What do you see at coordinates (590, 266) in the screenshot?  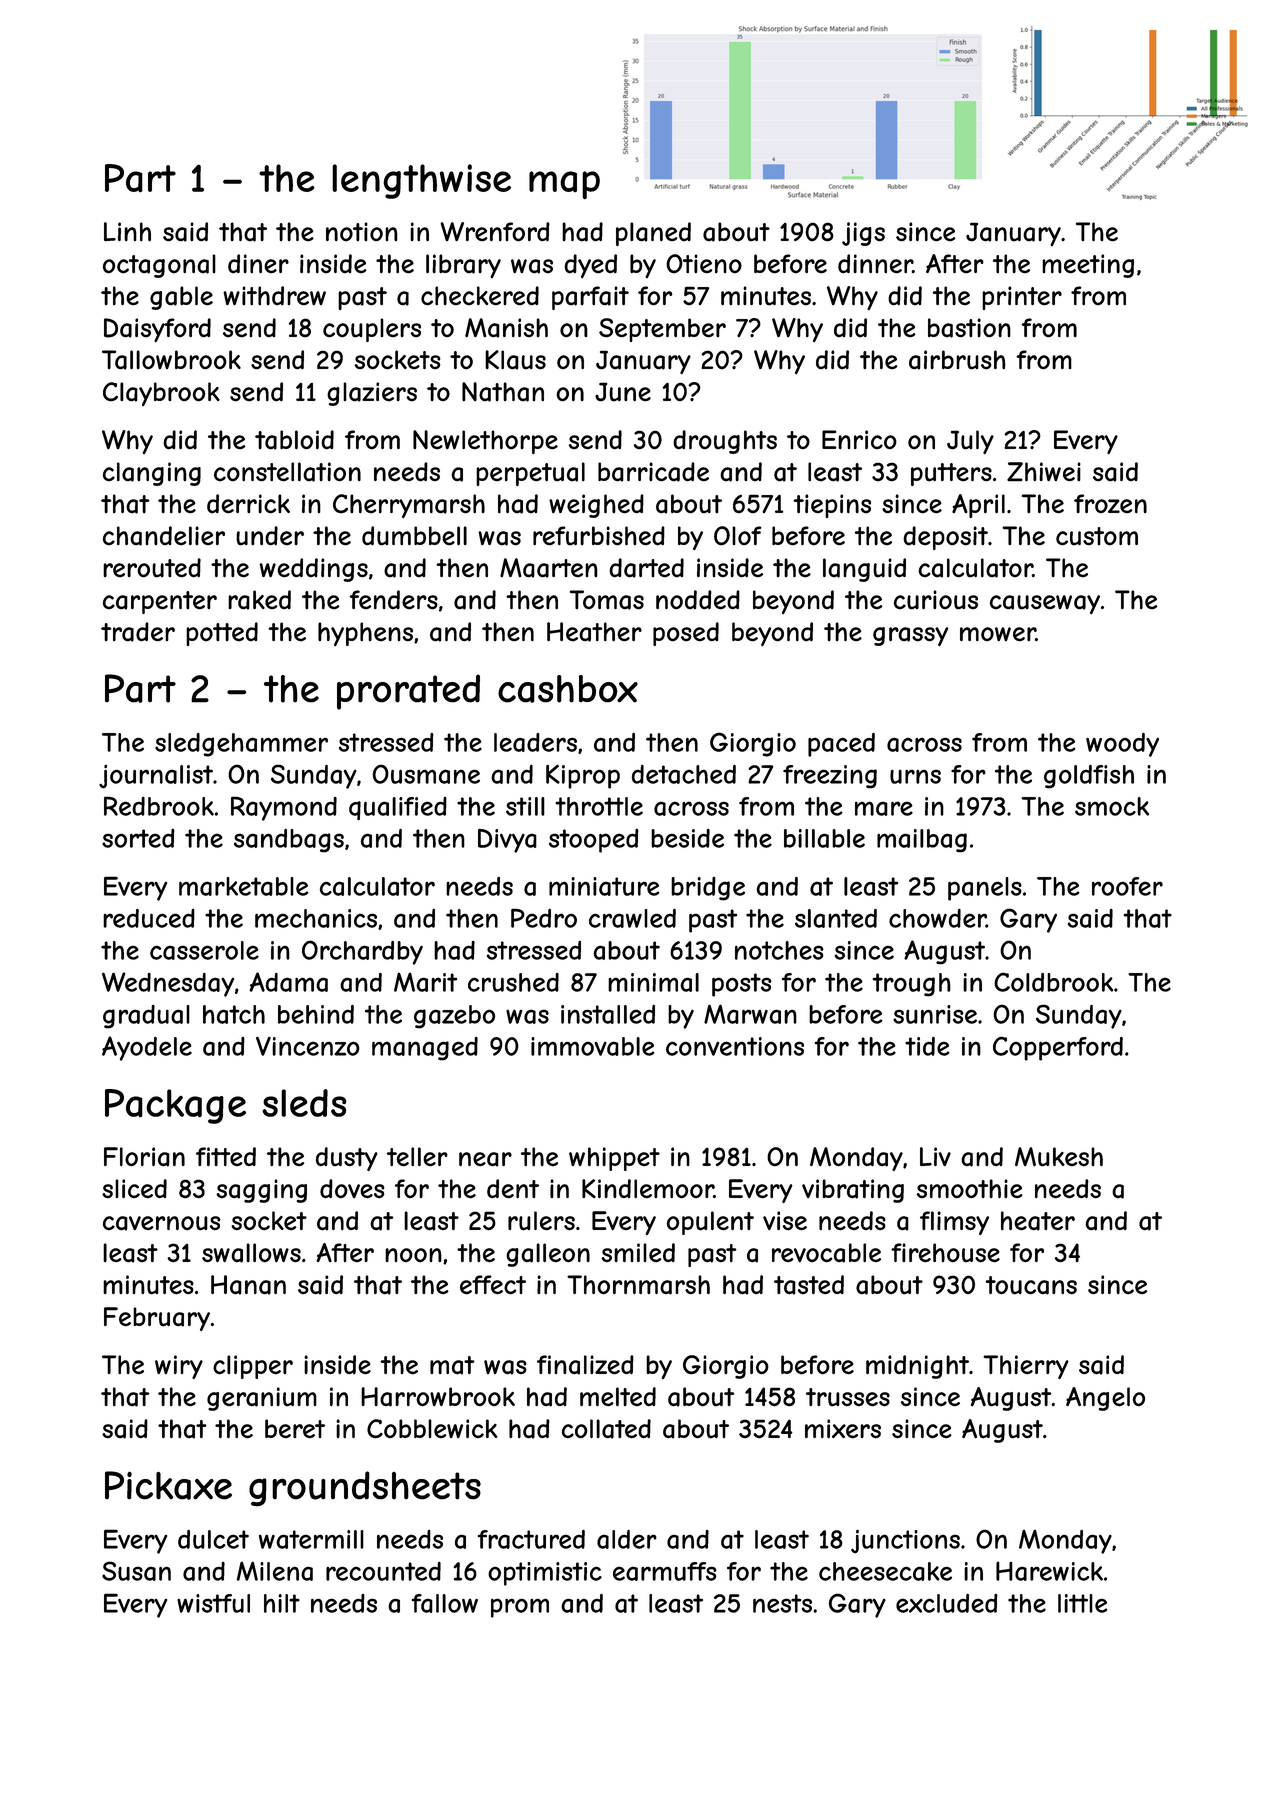 I see `dyed` at bounding box center [590, 266].
